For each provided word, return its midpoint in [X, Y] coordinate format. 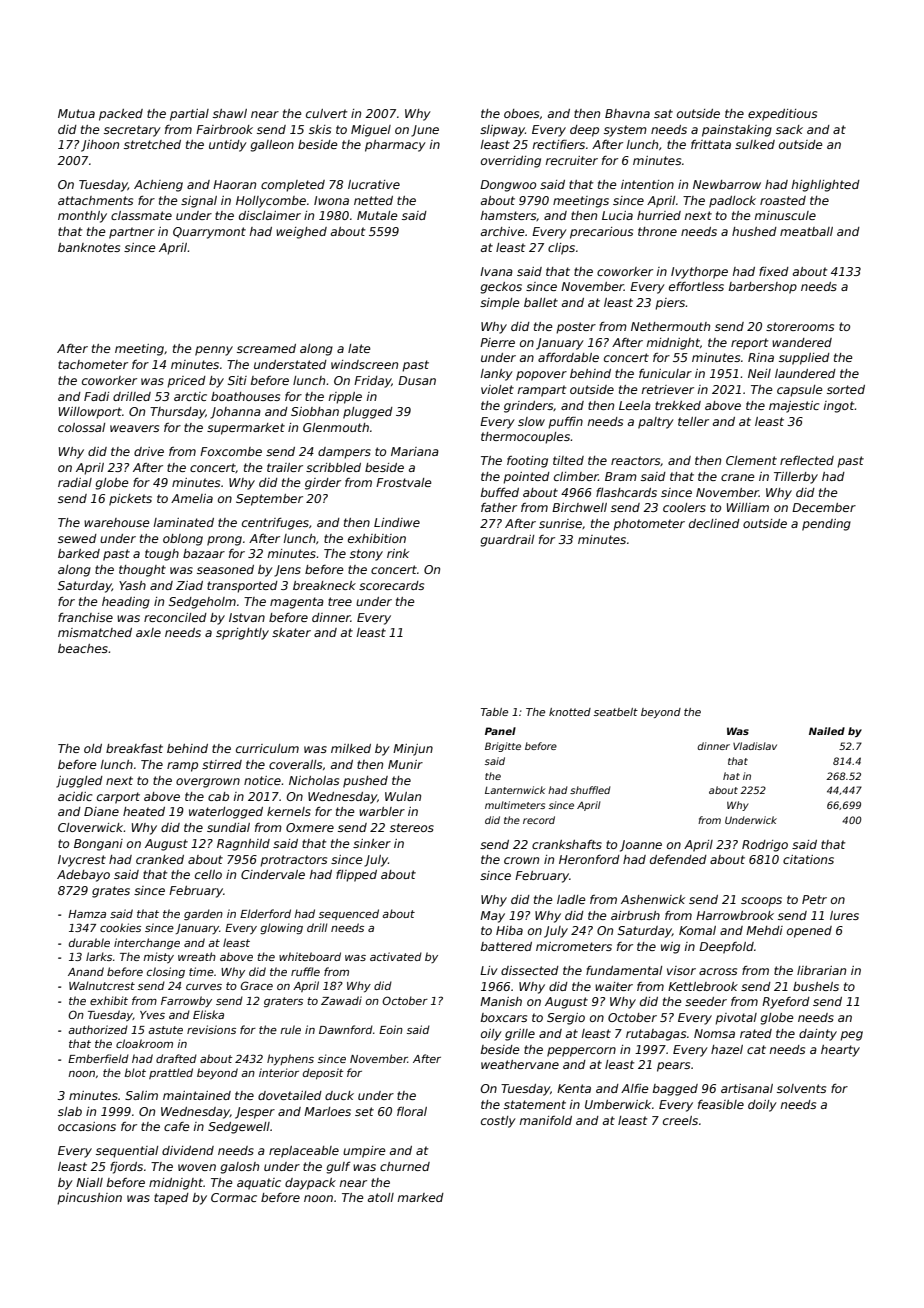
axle [148, 632]
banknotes [89, 247]
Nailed [827, 731]
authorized [98, 1029]
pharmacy [395, 146]
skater [291, 632]
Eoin [391, 1029]
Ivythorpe [699, 273]
